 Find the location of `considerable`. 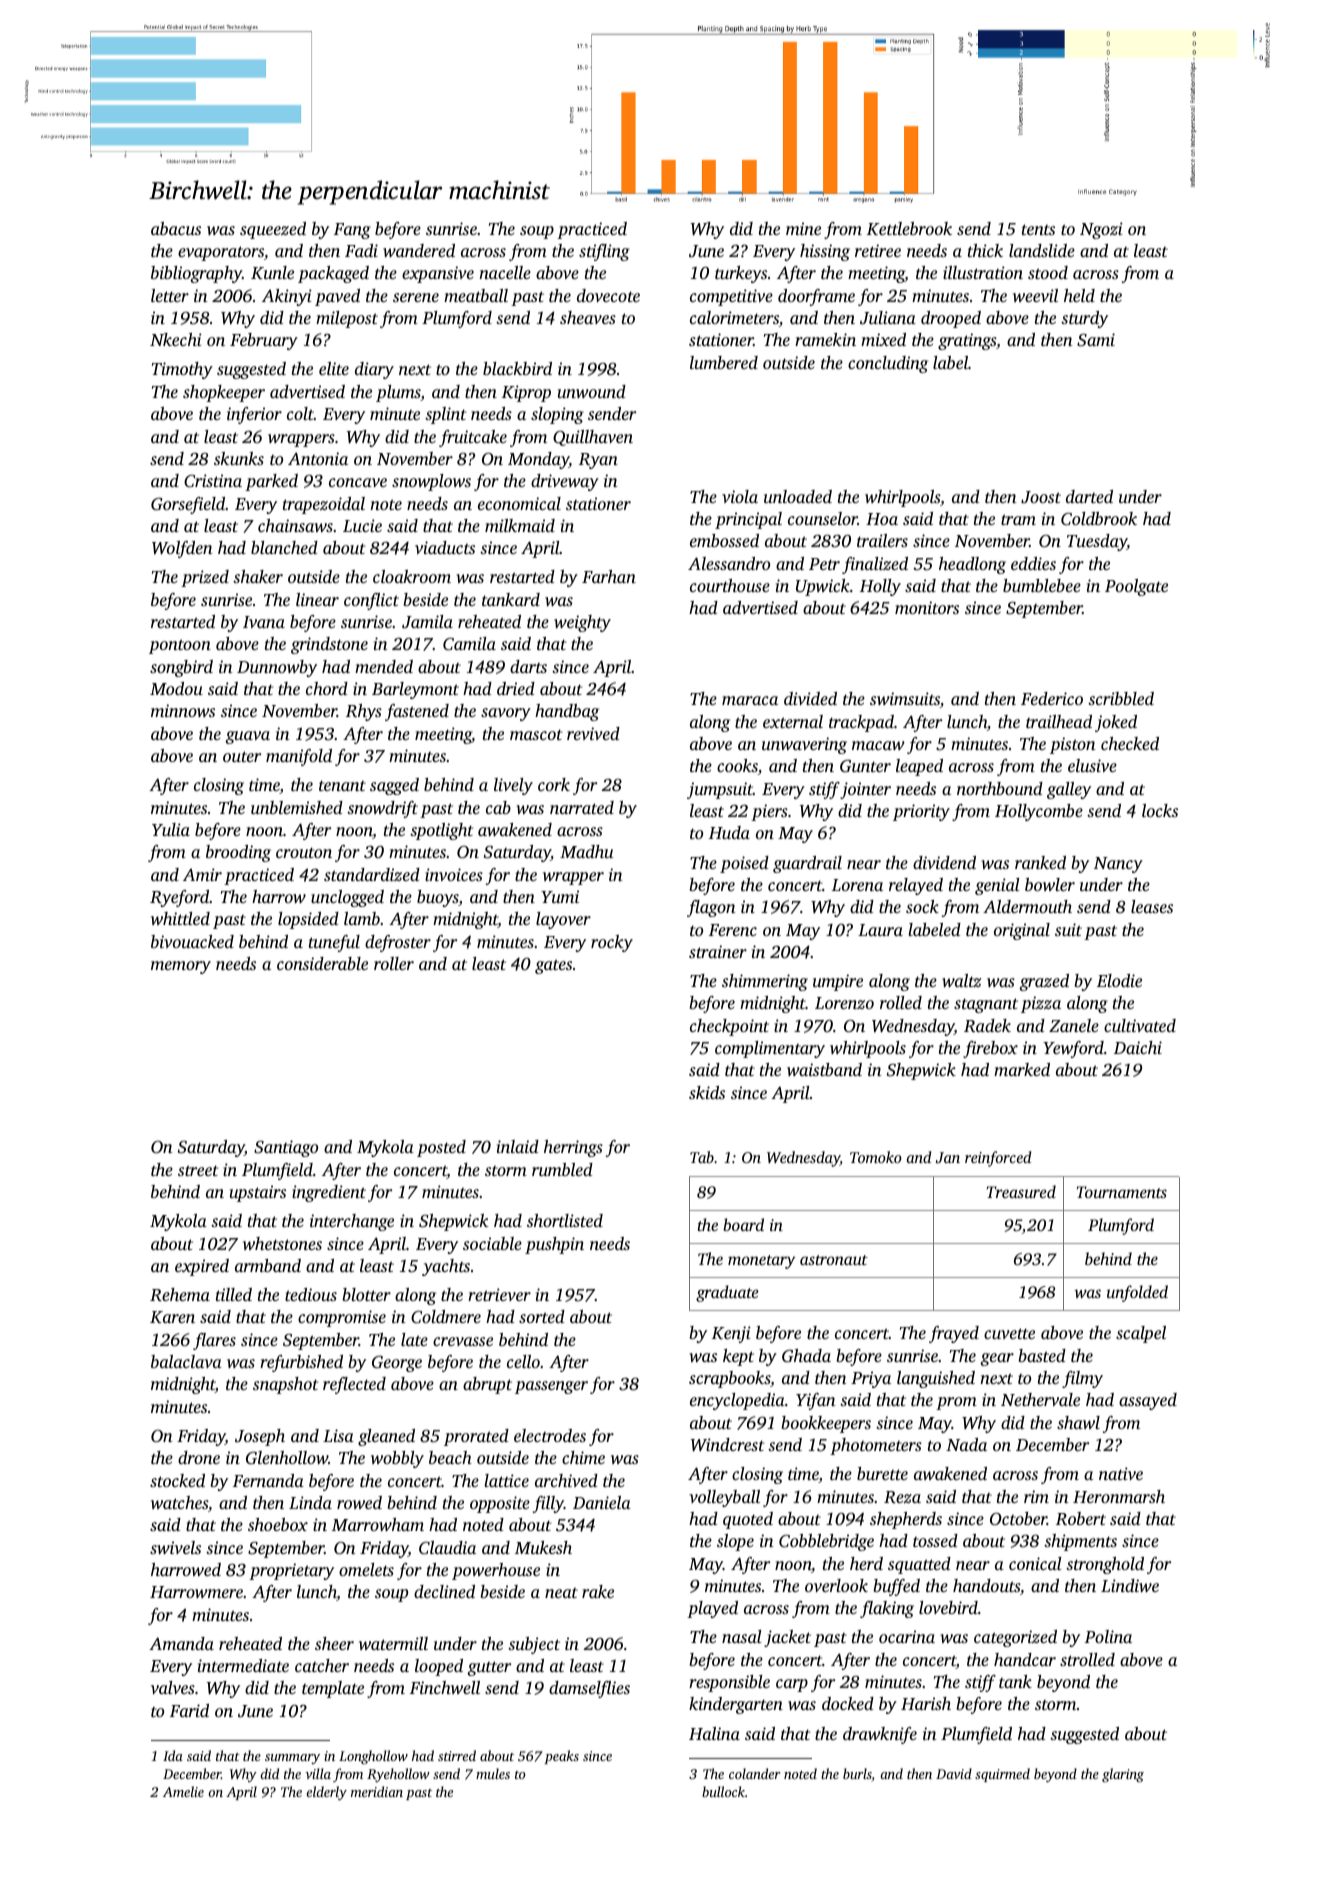

considerable is located at coordinates (322, 963).
